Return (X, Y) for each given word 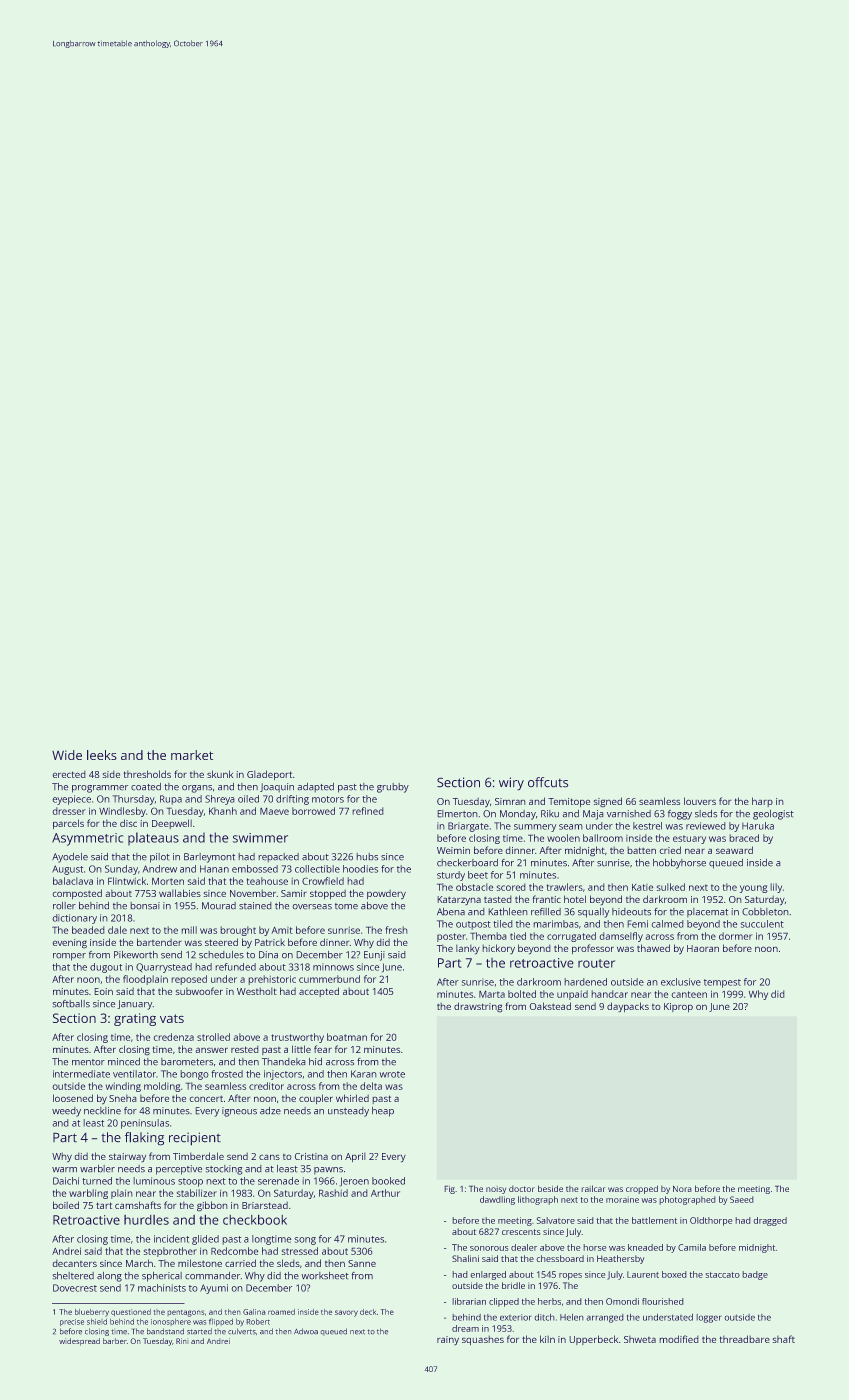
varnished (629, 814)
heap (383, 1112)
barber (115, 1341)
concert (206, 1098)
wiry (511, 784)
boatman (347, 1037)
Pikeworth (136, 955)
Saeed (742, 1199)
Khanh (223, 811)
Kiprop (678, 1007)
